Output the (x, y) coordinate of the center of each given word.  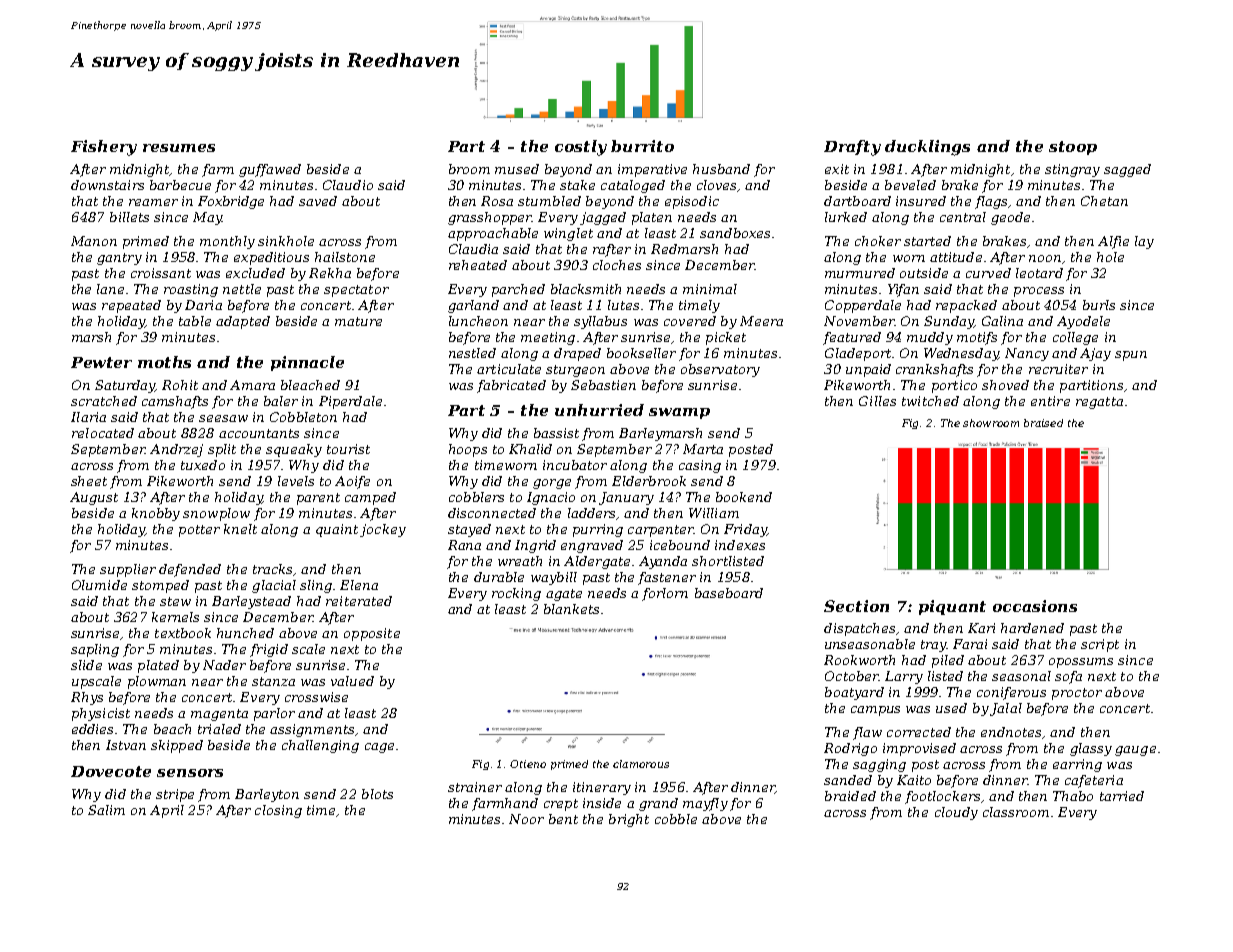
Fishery (104, 148)
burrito (642, 146)
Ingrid (535, 546)
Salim (106, 810)
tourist (348, 449)
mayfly (705, 804)
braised (1043, 423)
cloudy (956, 813)
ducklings (927, 148)
